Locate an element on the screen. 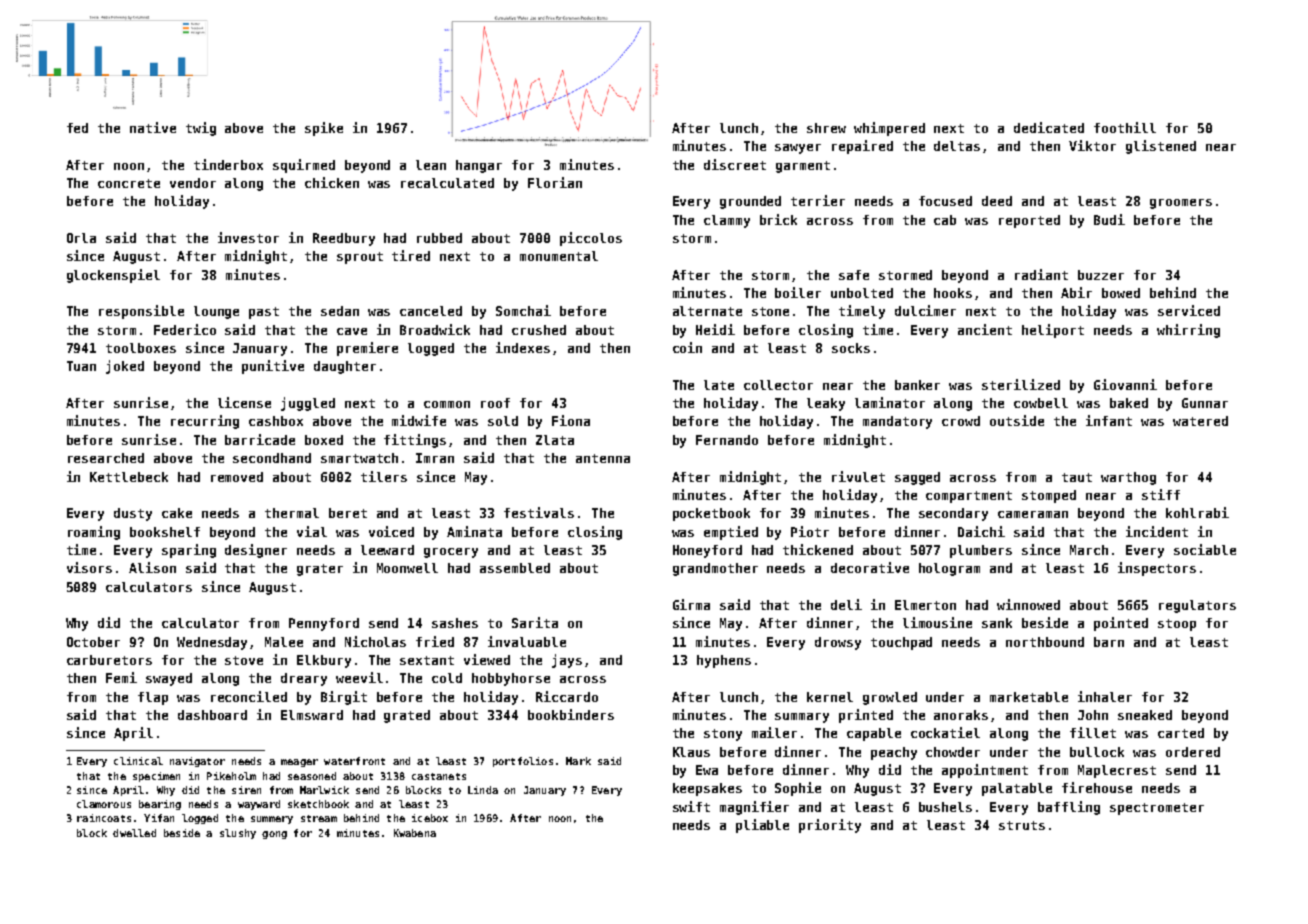 The width and height of the screenshot is (1308, 924). hooks is located at coordinates (953, 293).
